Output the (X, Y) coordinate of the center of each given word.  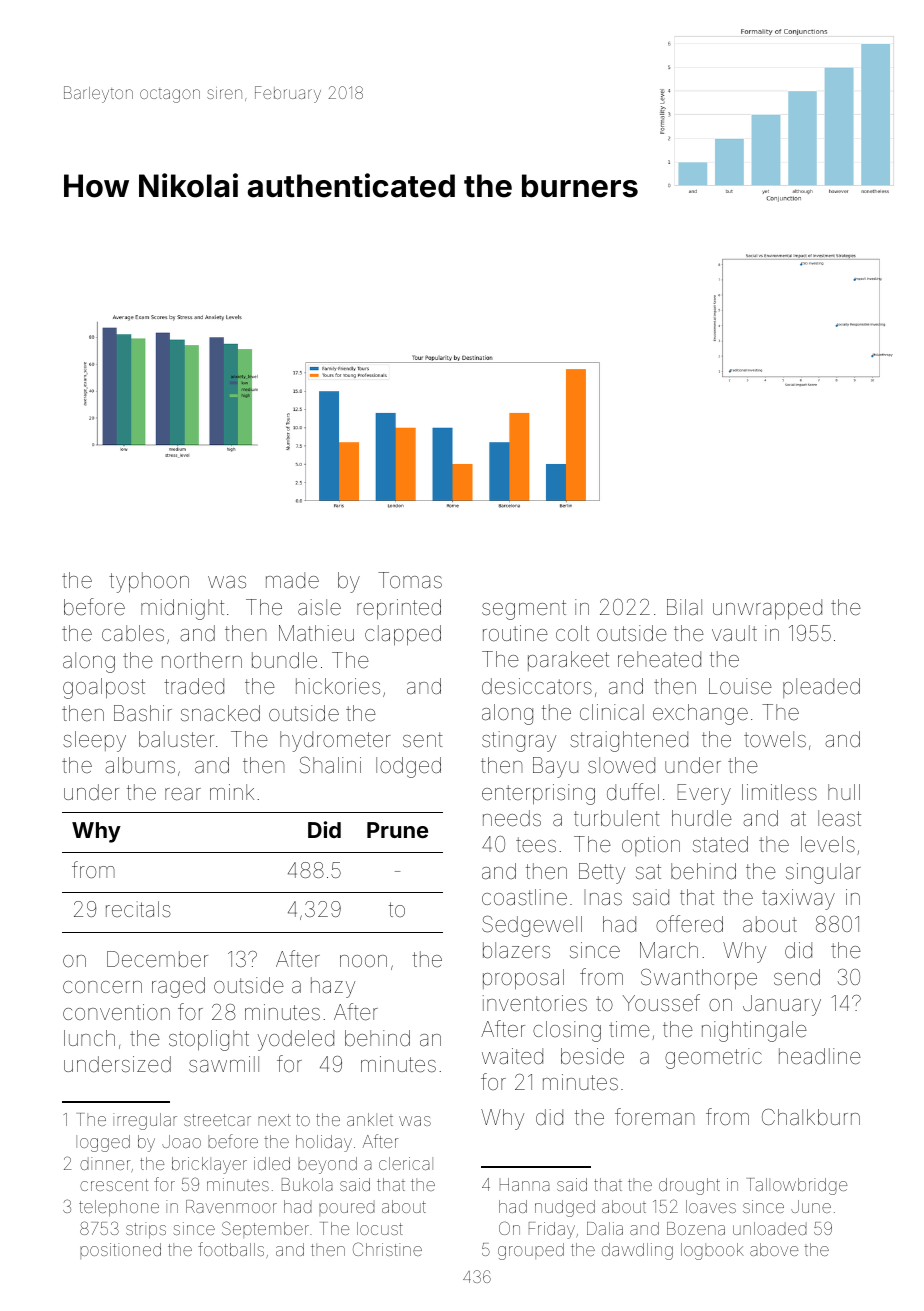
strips (146, 1230)
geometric (713, 1058)
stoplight (209, 1040)
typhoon (149, 582)
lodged (408, 767)
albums (140, 765)
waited (512, 1056)
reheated (659, 659)
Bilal (684, 607)
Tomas (410, 580)
